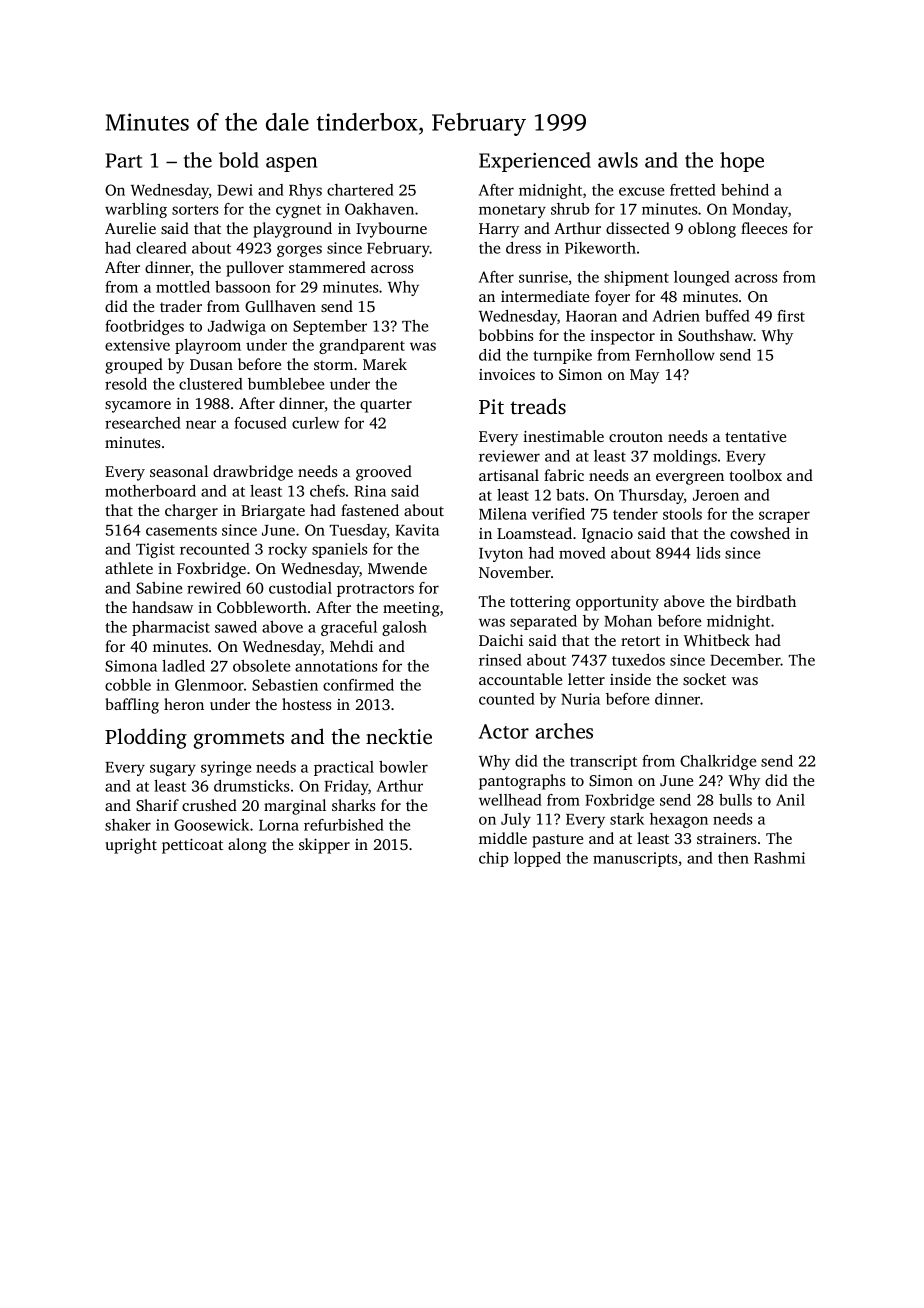  Describe the element at coordinates (183, 666) in the screenshot. I see `ladled` at that location.
